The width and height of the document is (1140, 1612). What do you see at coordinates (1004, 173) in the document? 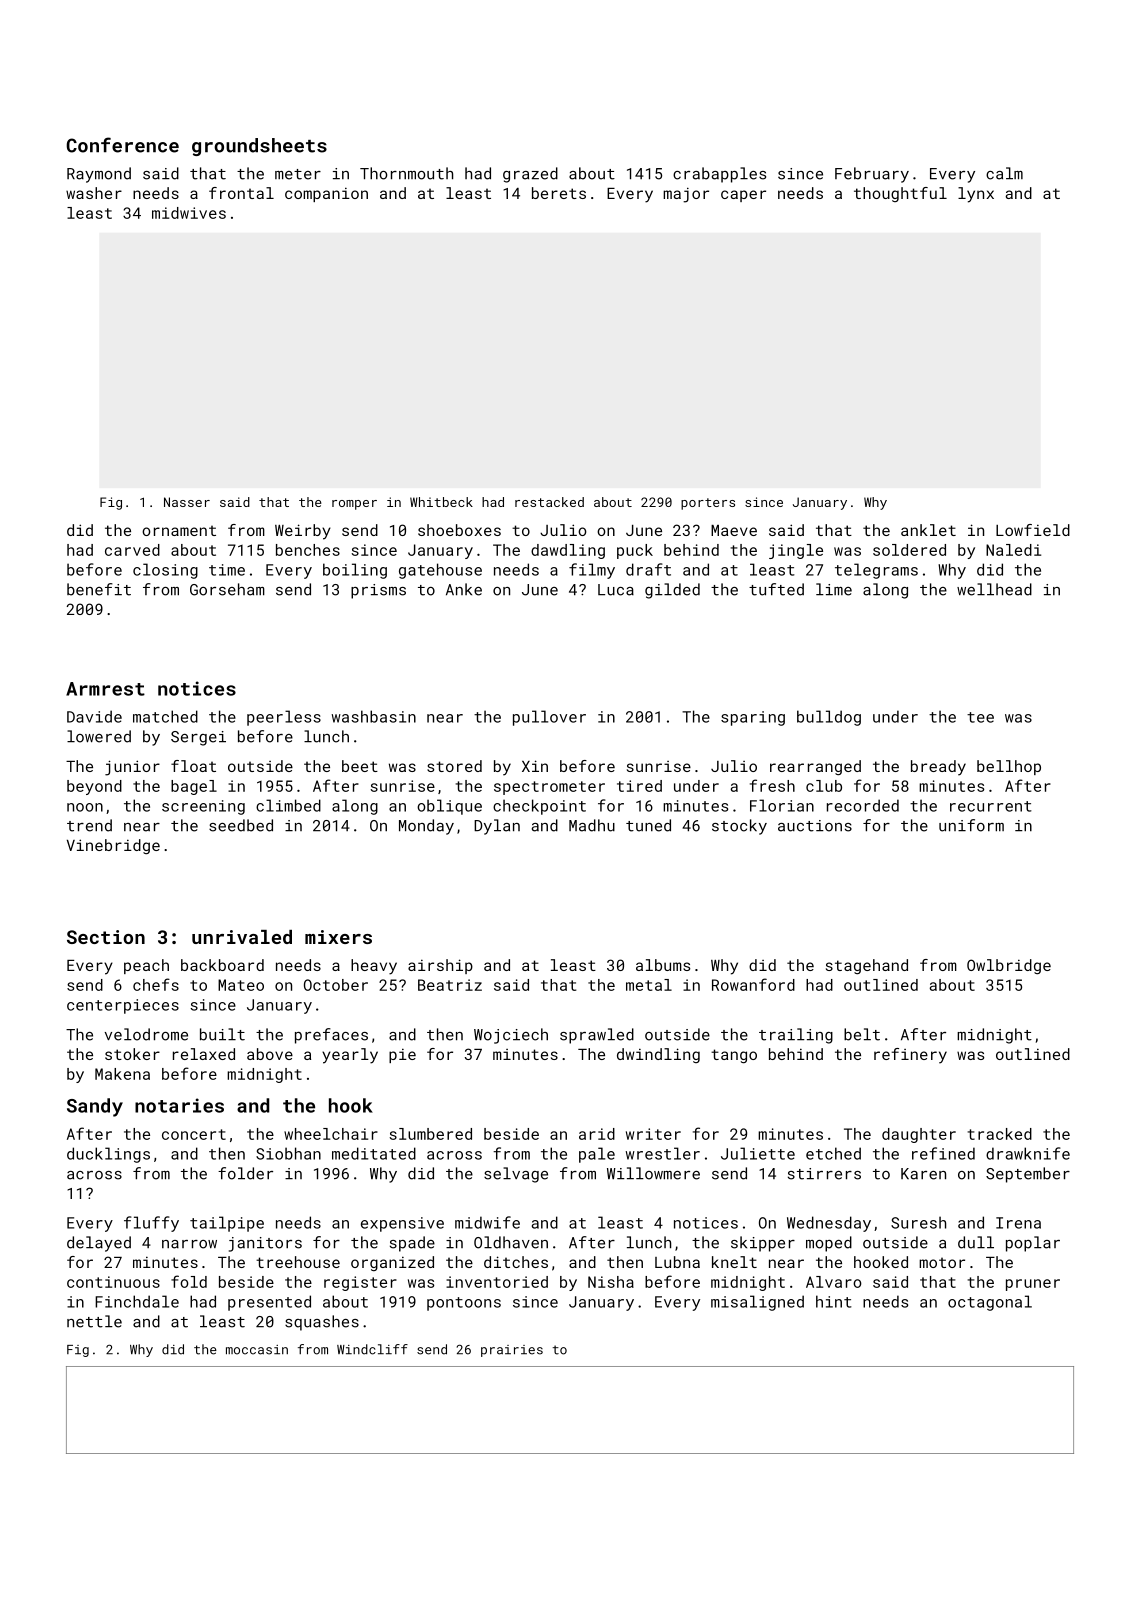
I see `calm` at bounding box center [1004, 173].
